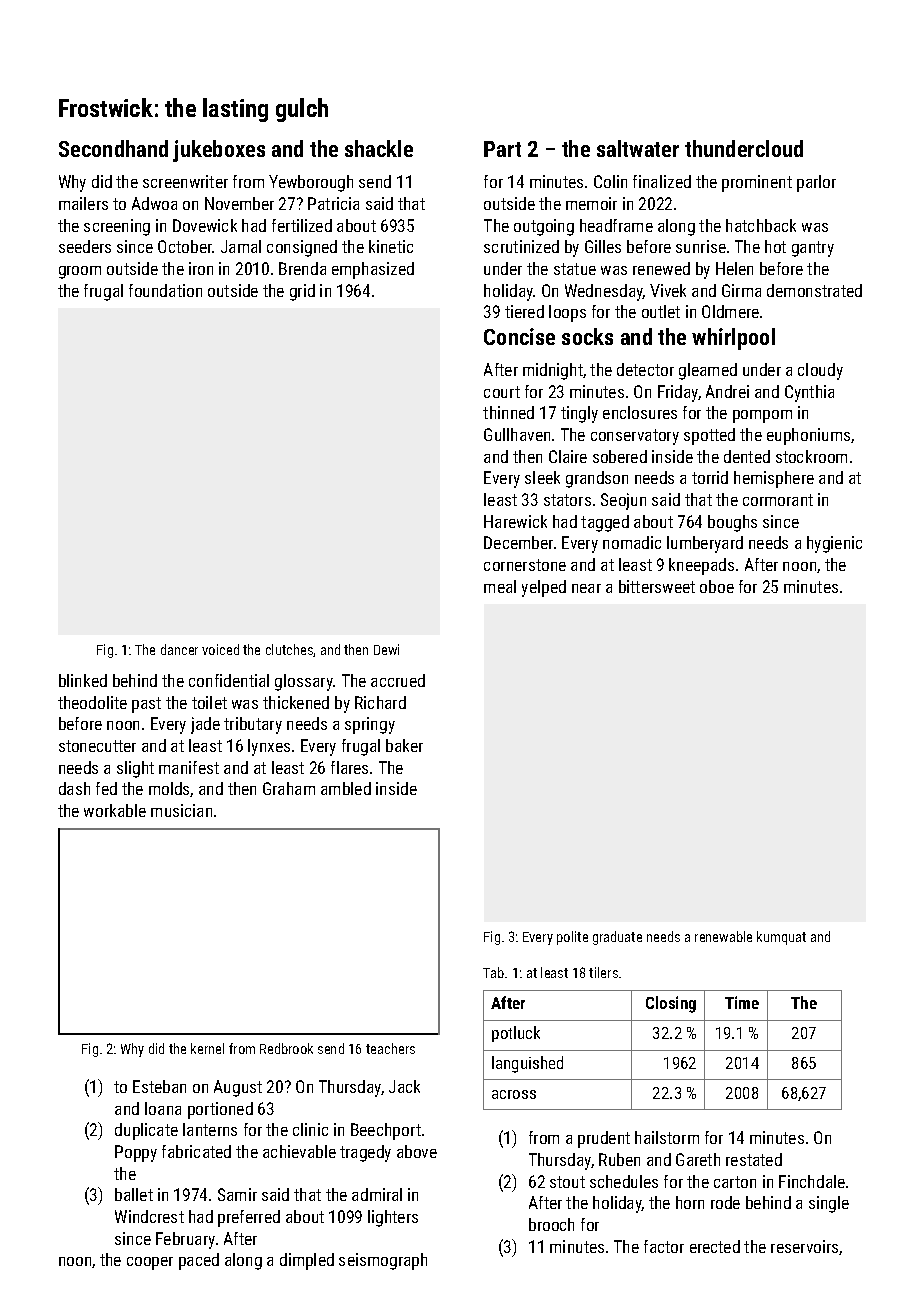  Describe the element at coordinates (662, 181) in the page. I see `finalized` at that location.
